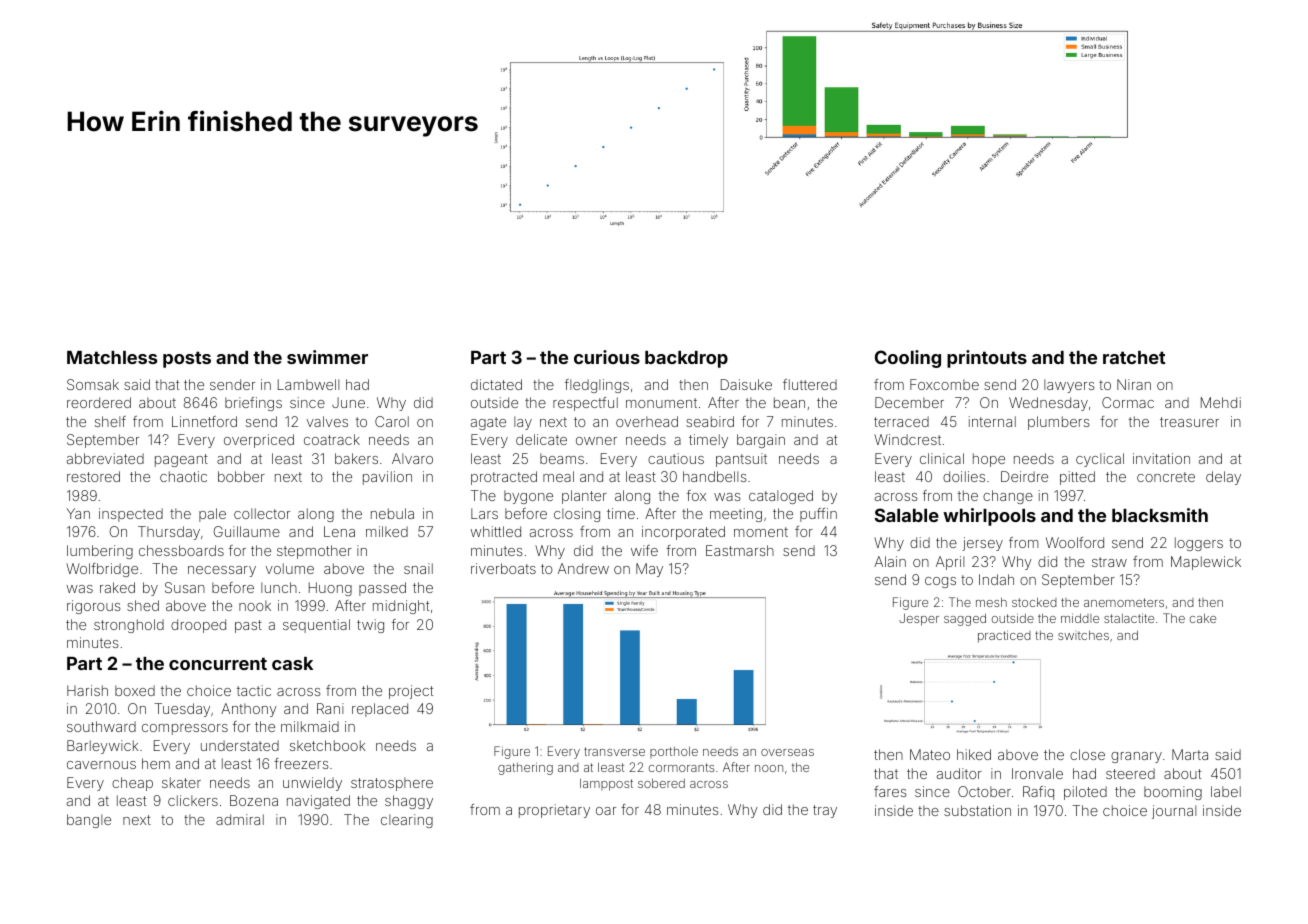  Describe the element at coordinates (1190, 754) in the document. I see `Marta` at that location.
